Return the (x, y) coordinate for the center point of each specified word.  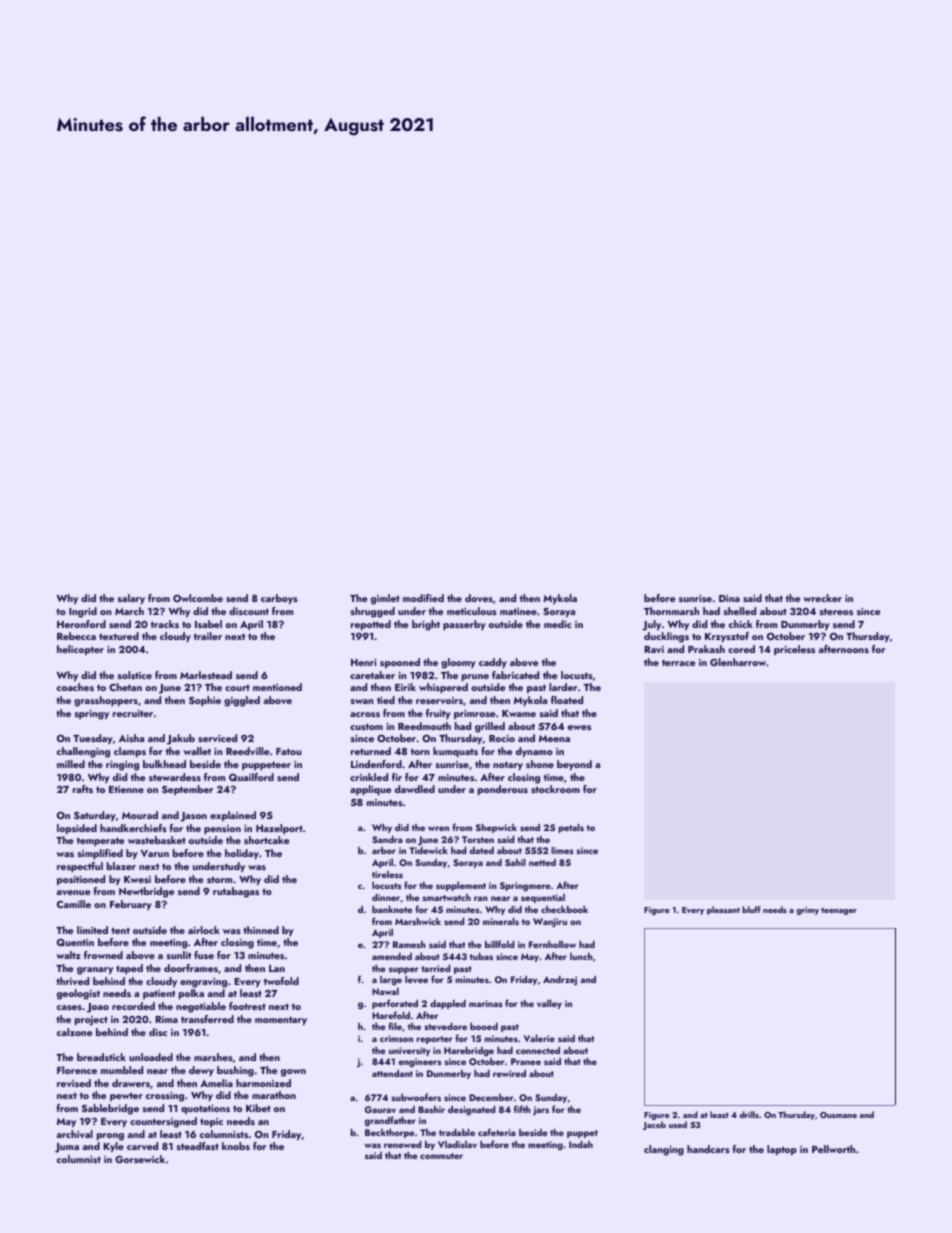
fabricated (515, 675)
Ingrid (83, 612)
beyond (574, 765)
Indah (581, 1144)
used (678, 1124)
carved (142, 1146)
